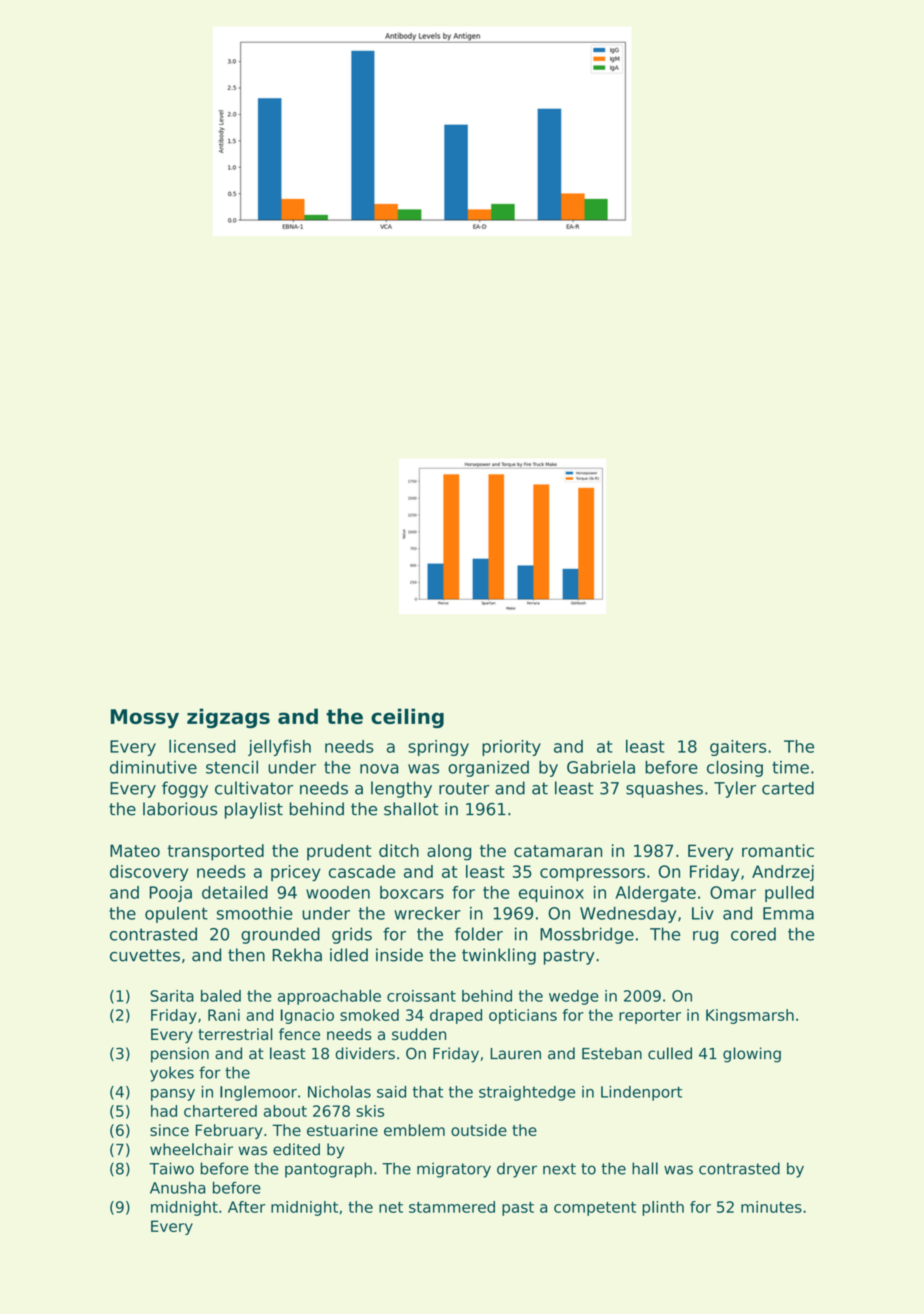 This screenshot has height=1314, width=924. I want to click on along, so click(449, 852).
